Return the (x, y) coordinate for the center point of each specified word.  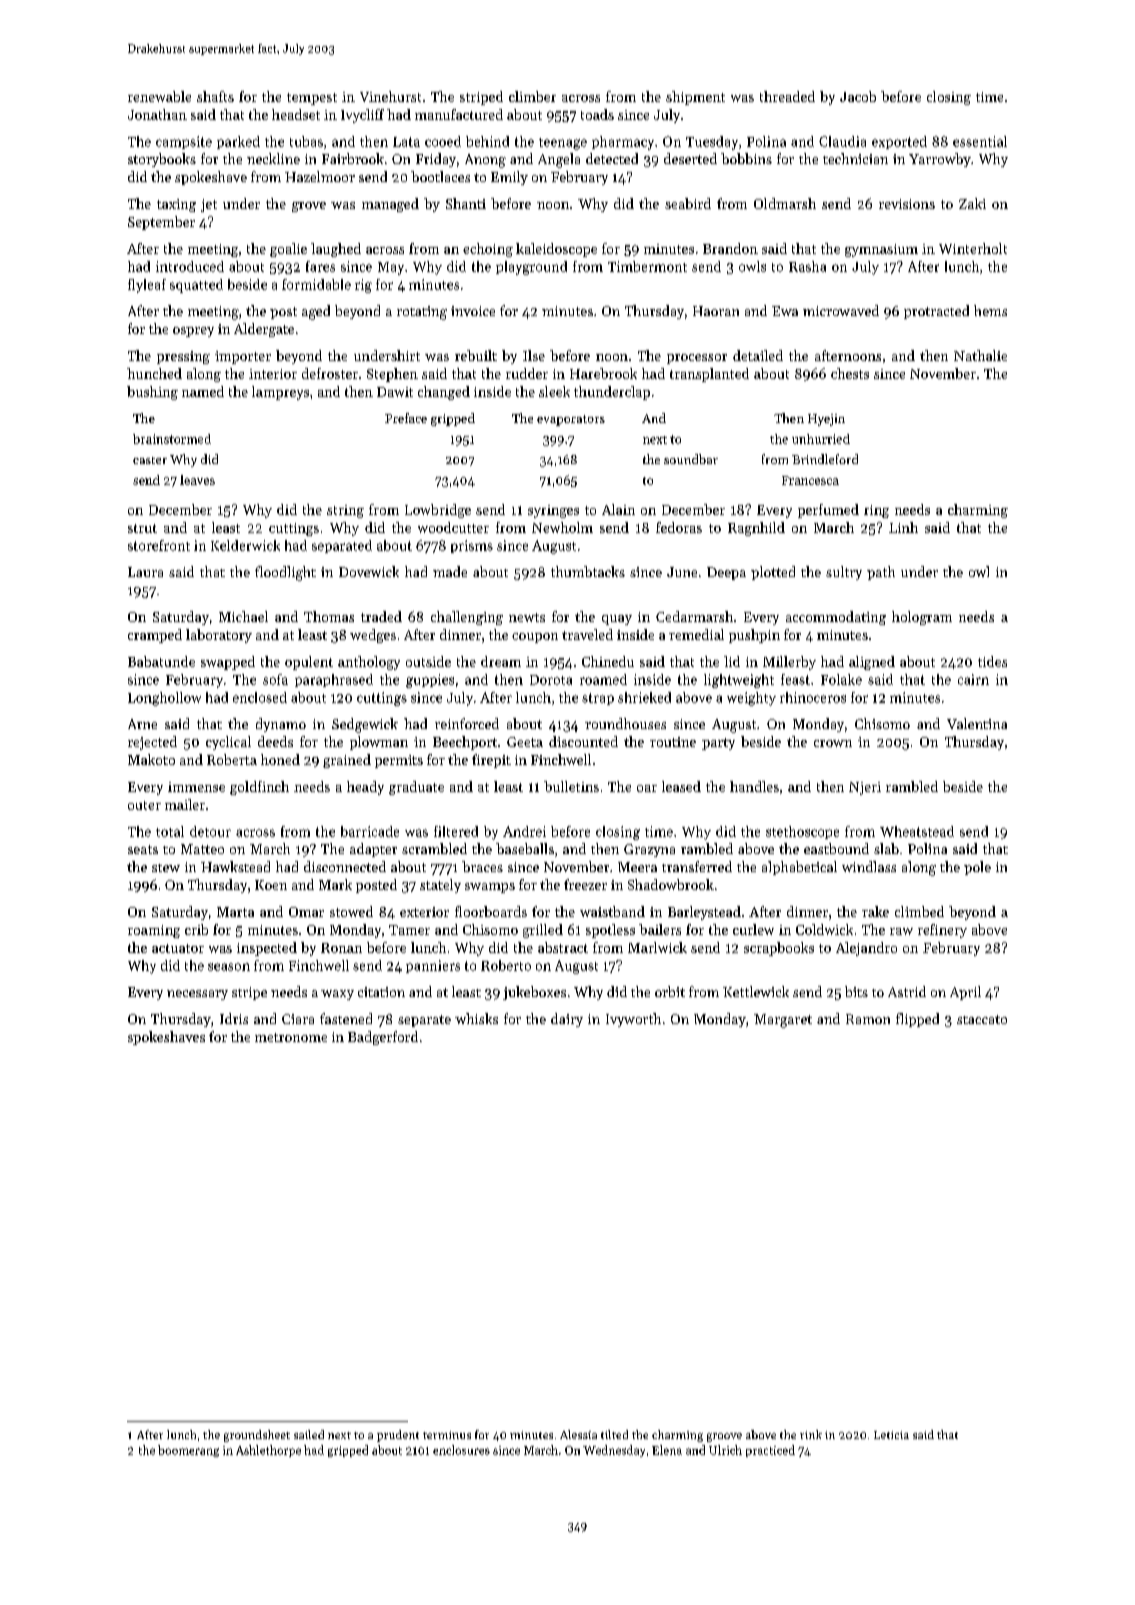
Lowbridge (438, 511)
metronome (291, 1037)
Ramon (868, 1019)
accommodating (836, 618)
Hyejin (826, 420)
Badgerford (383, 1038)
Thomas (329, 616)
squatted (196, 286)
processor (697, 359)
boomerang (188, 1451)
